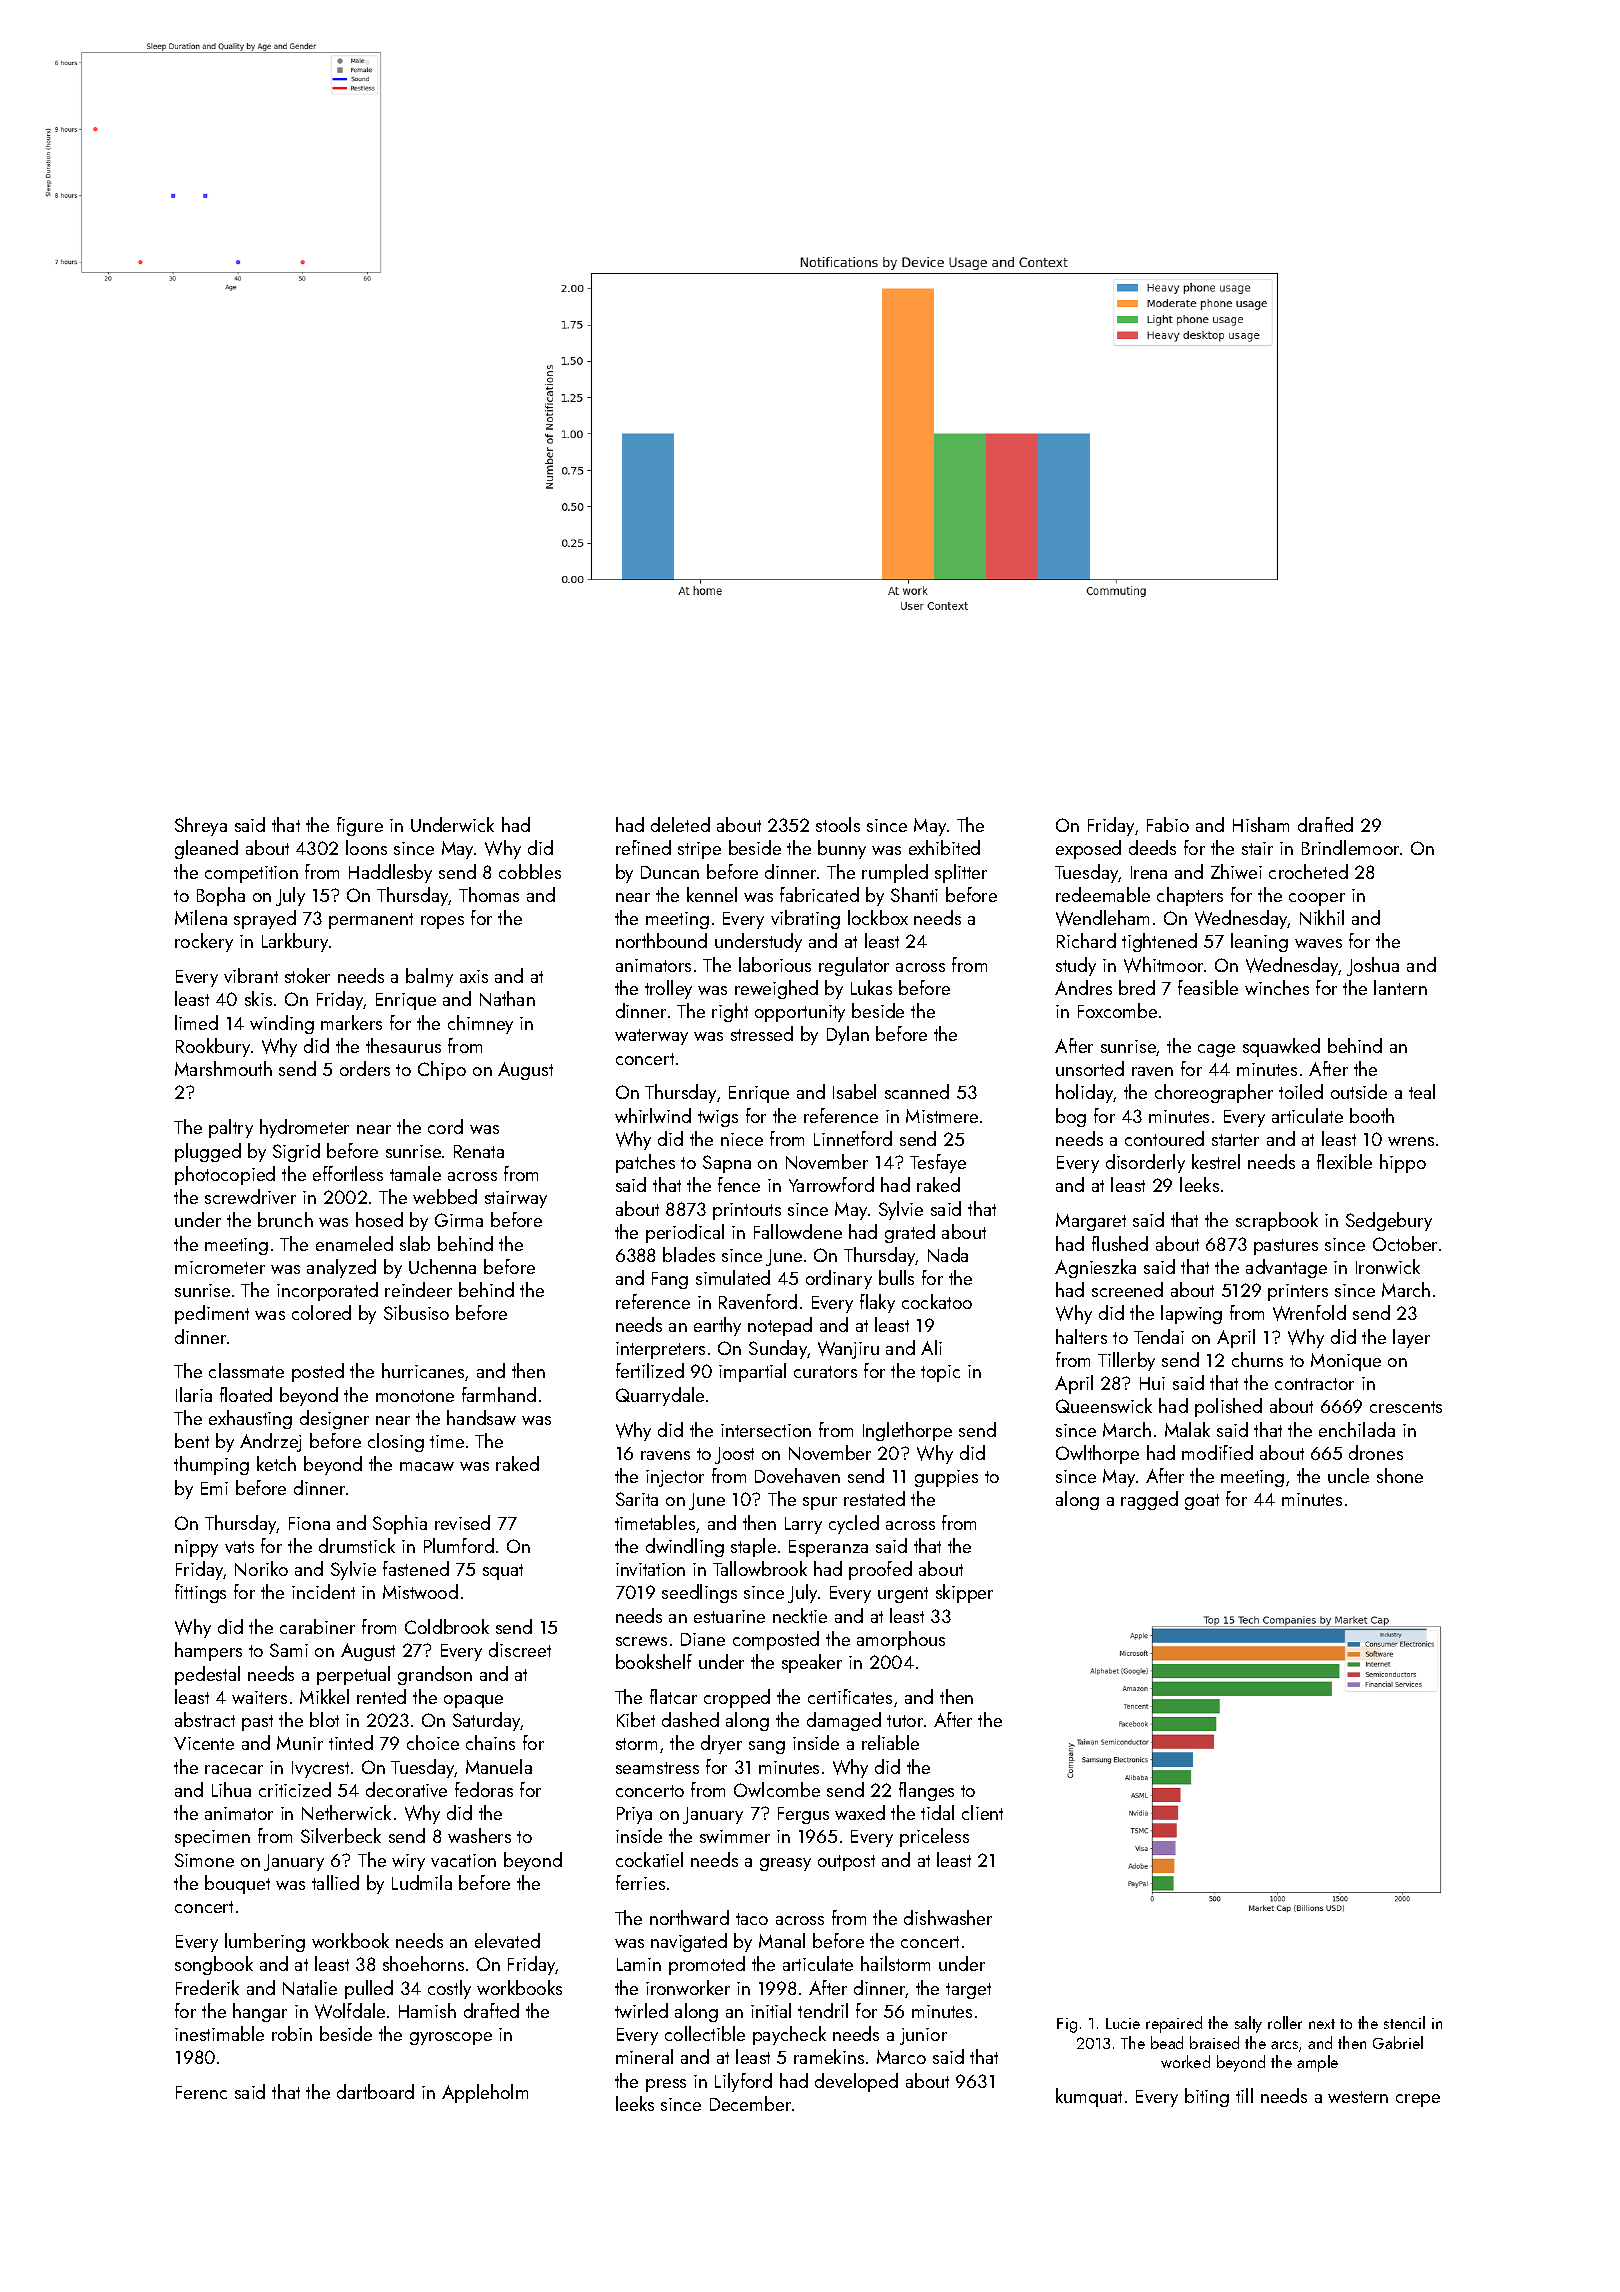 This page has width=1620, height=2292. Describe the element at coordinates (422, 1882) in the page. I see `Ludmila` at that location.
